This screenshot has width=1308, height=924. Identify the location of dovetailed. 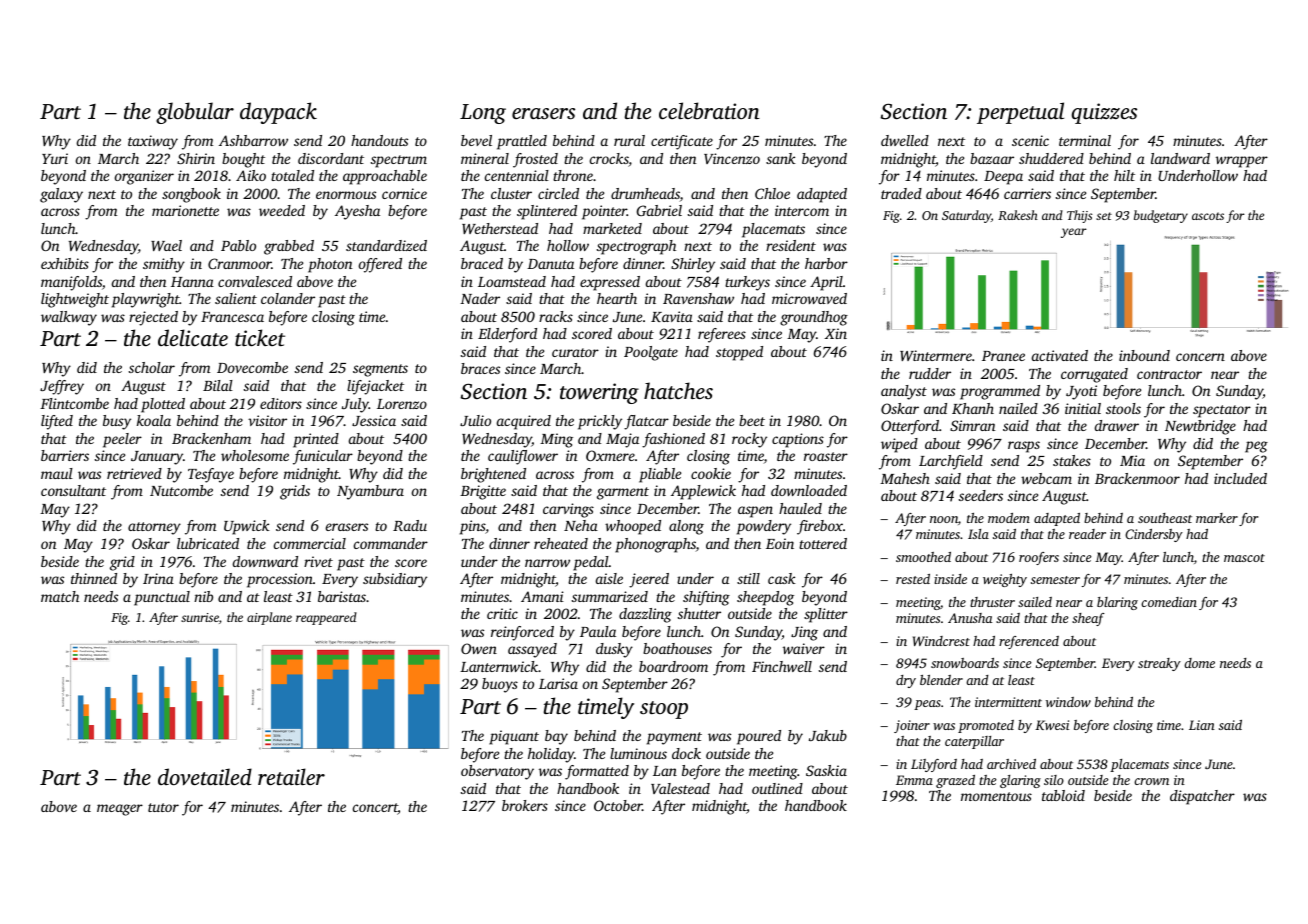
(205, 777).
